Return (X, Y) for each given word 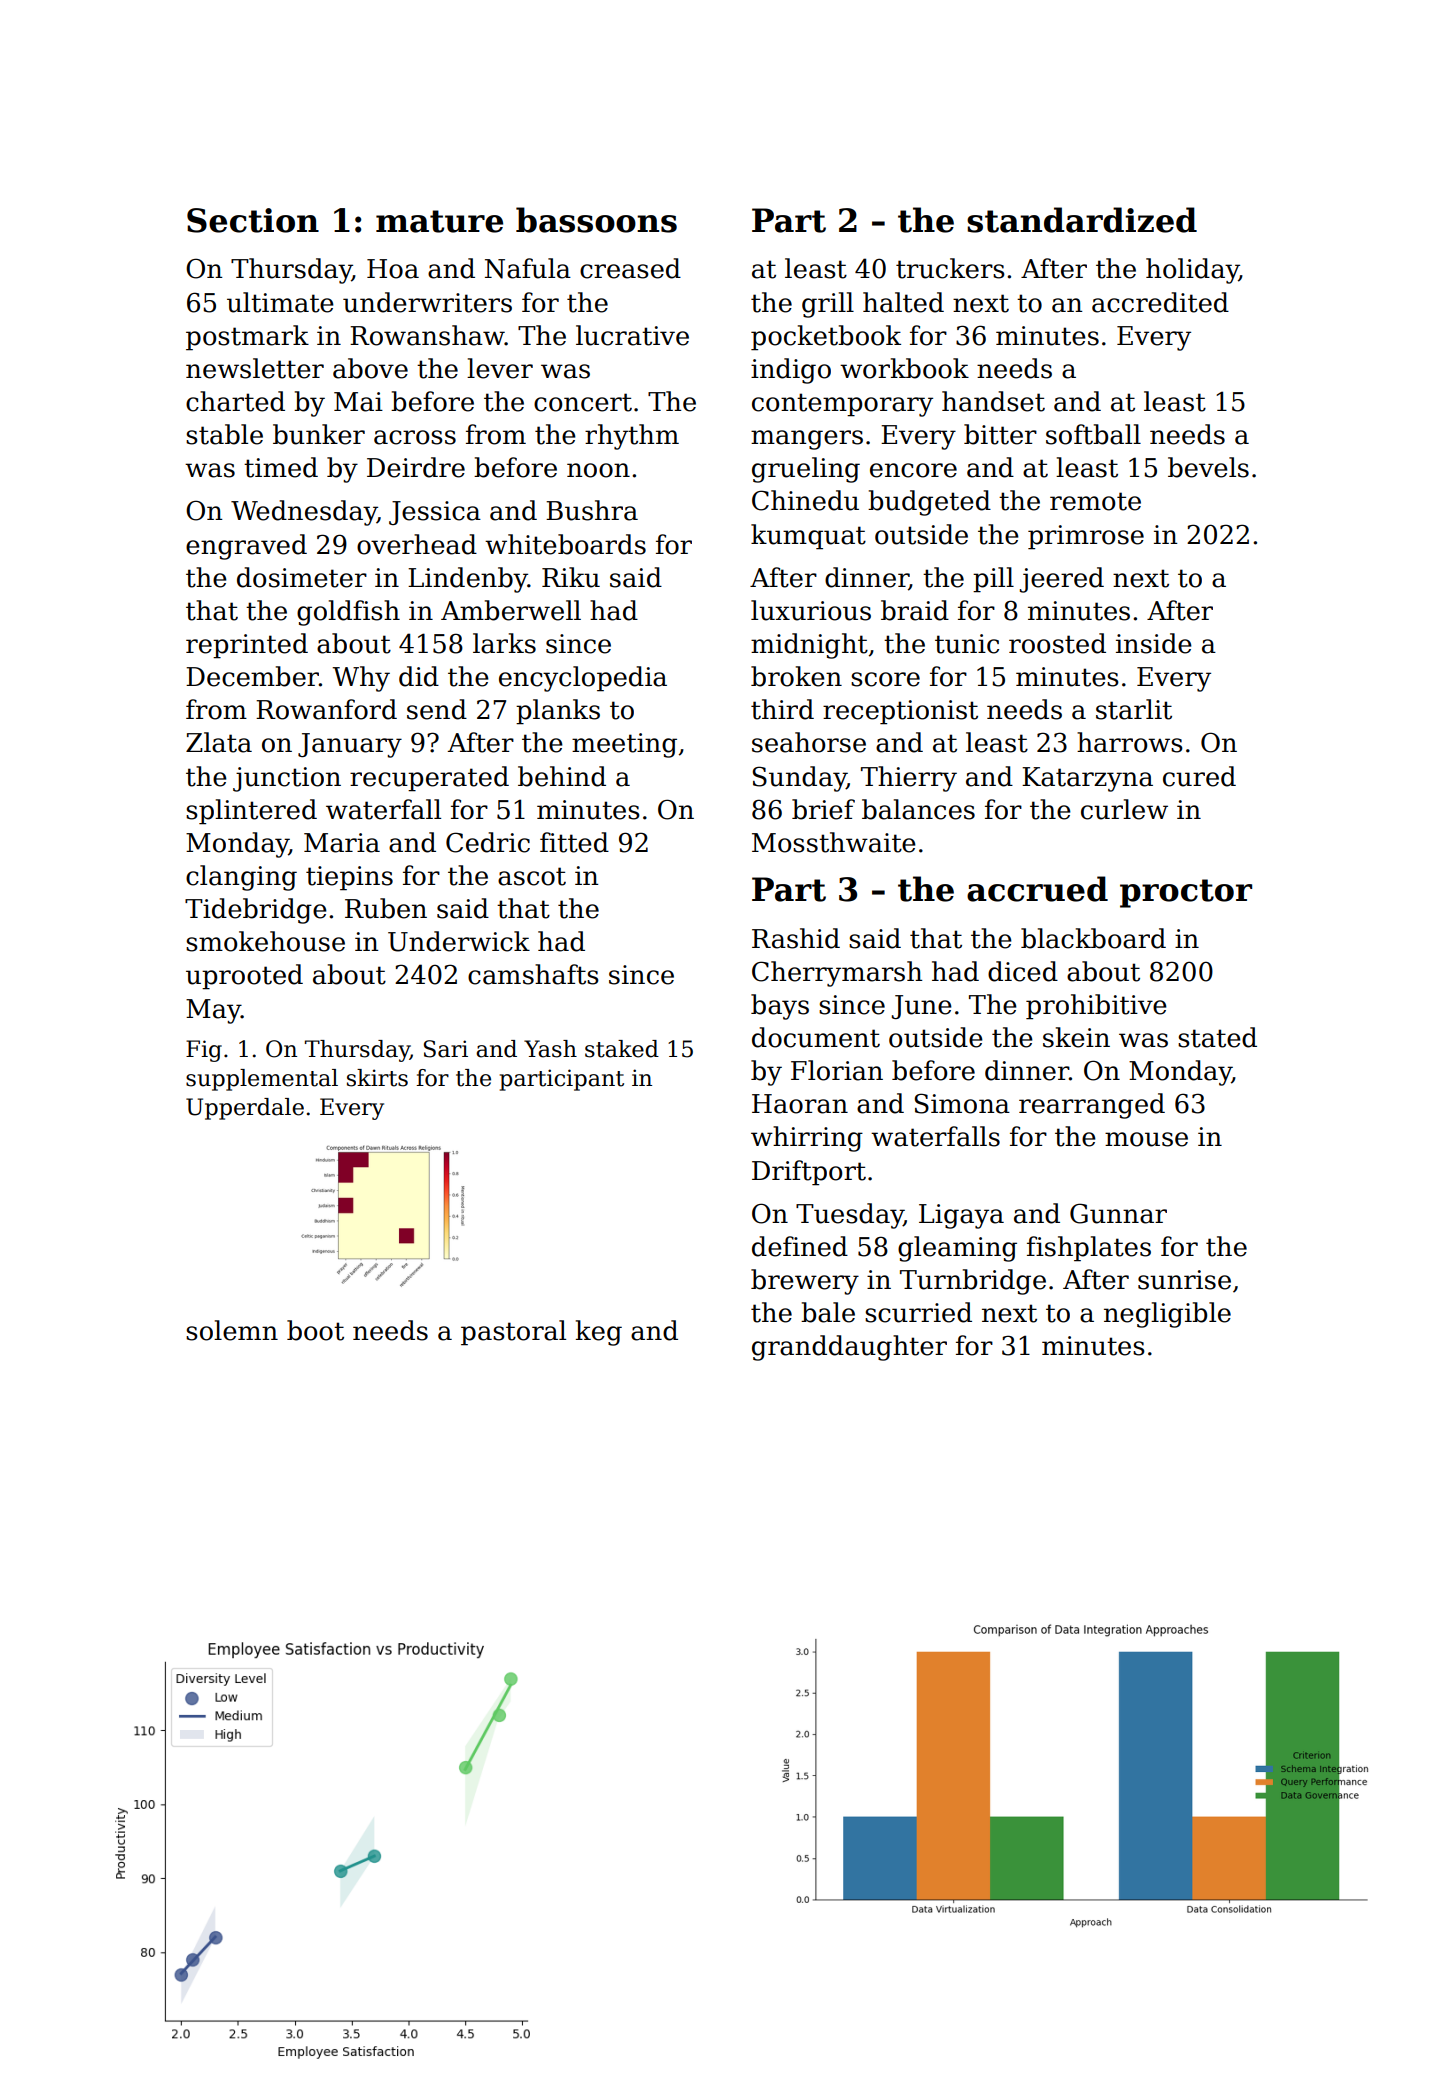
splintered (251, 812)
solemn (232, 1330)
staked (622, 1049)
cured (1199, 776)
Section (253, 220)
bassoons (596, 220)
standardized (1082, 220)
